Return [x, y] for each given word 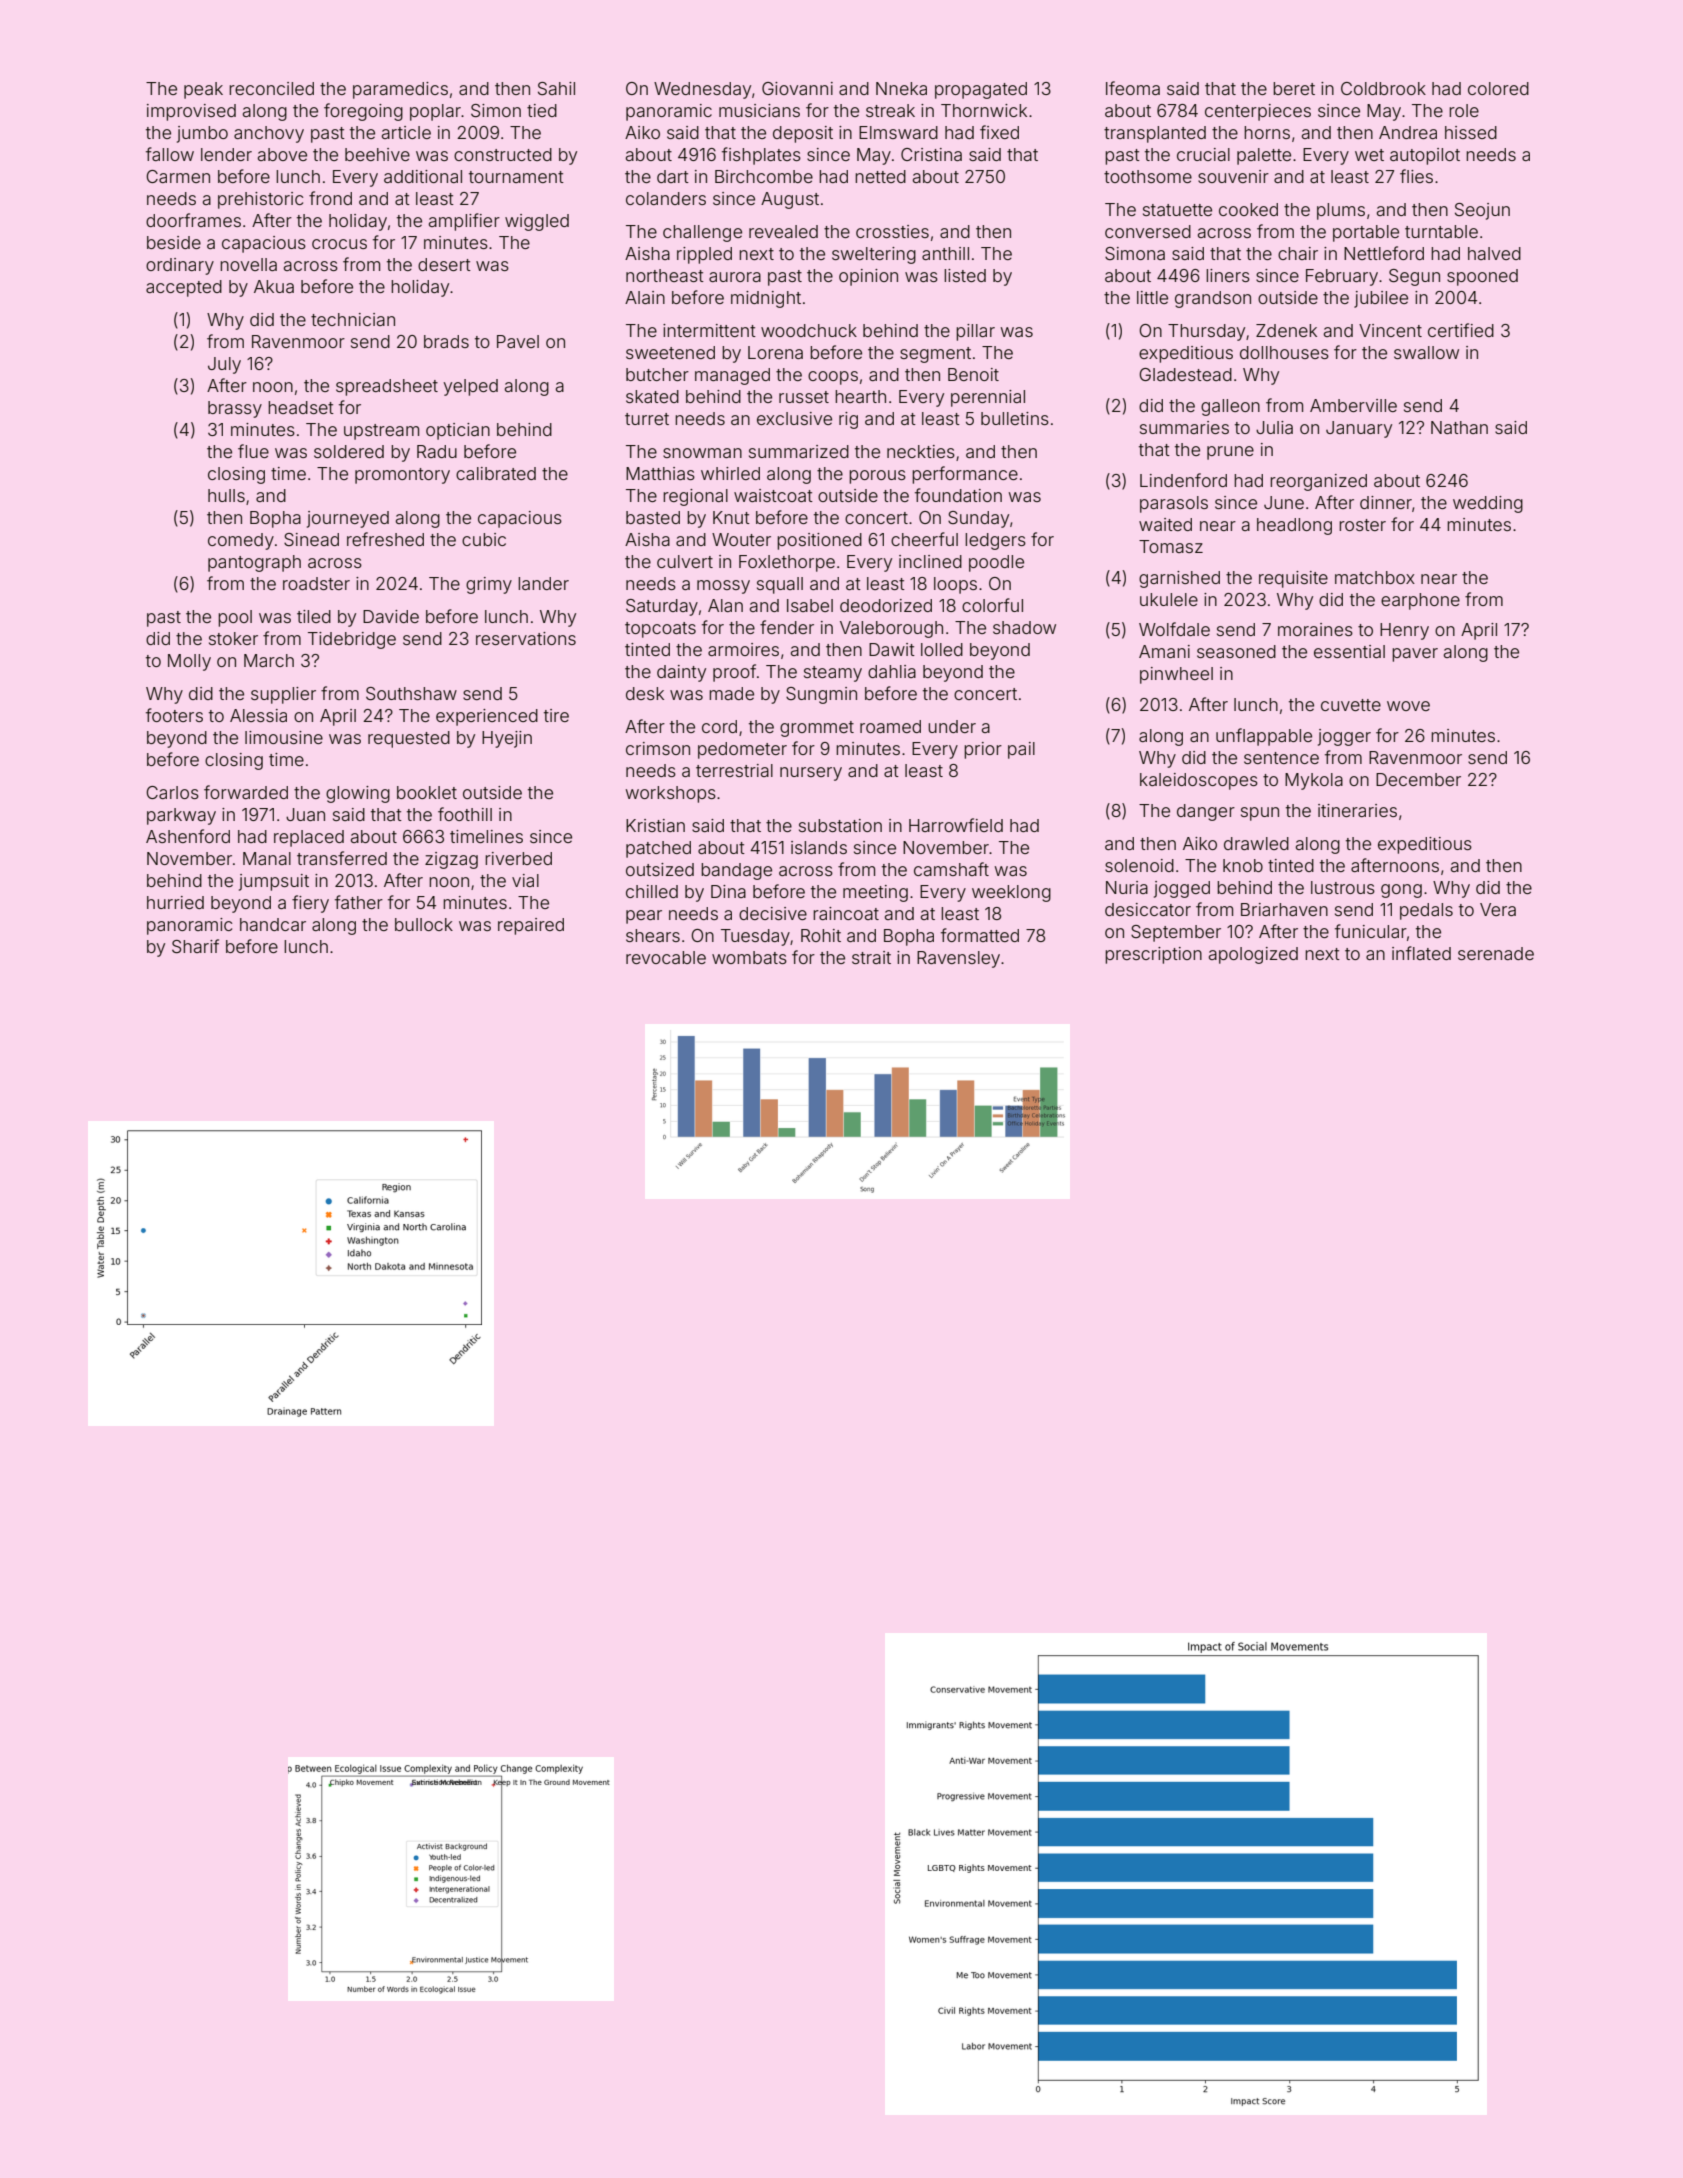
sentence [1281, 758]
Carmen [178, 176]
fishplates [761, 156]
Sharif [195, 946]
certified [1461, 330]
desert [444, 264]
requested [409, 739]
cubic [484, 539]
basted [653, 517]
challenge [702, 233]
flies [1416, 176]
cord [719, 726]
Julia [1274, 427]
